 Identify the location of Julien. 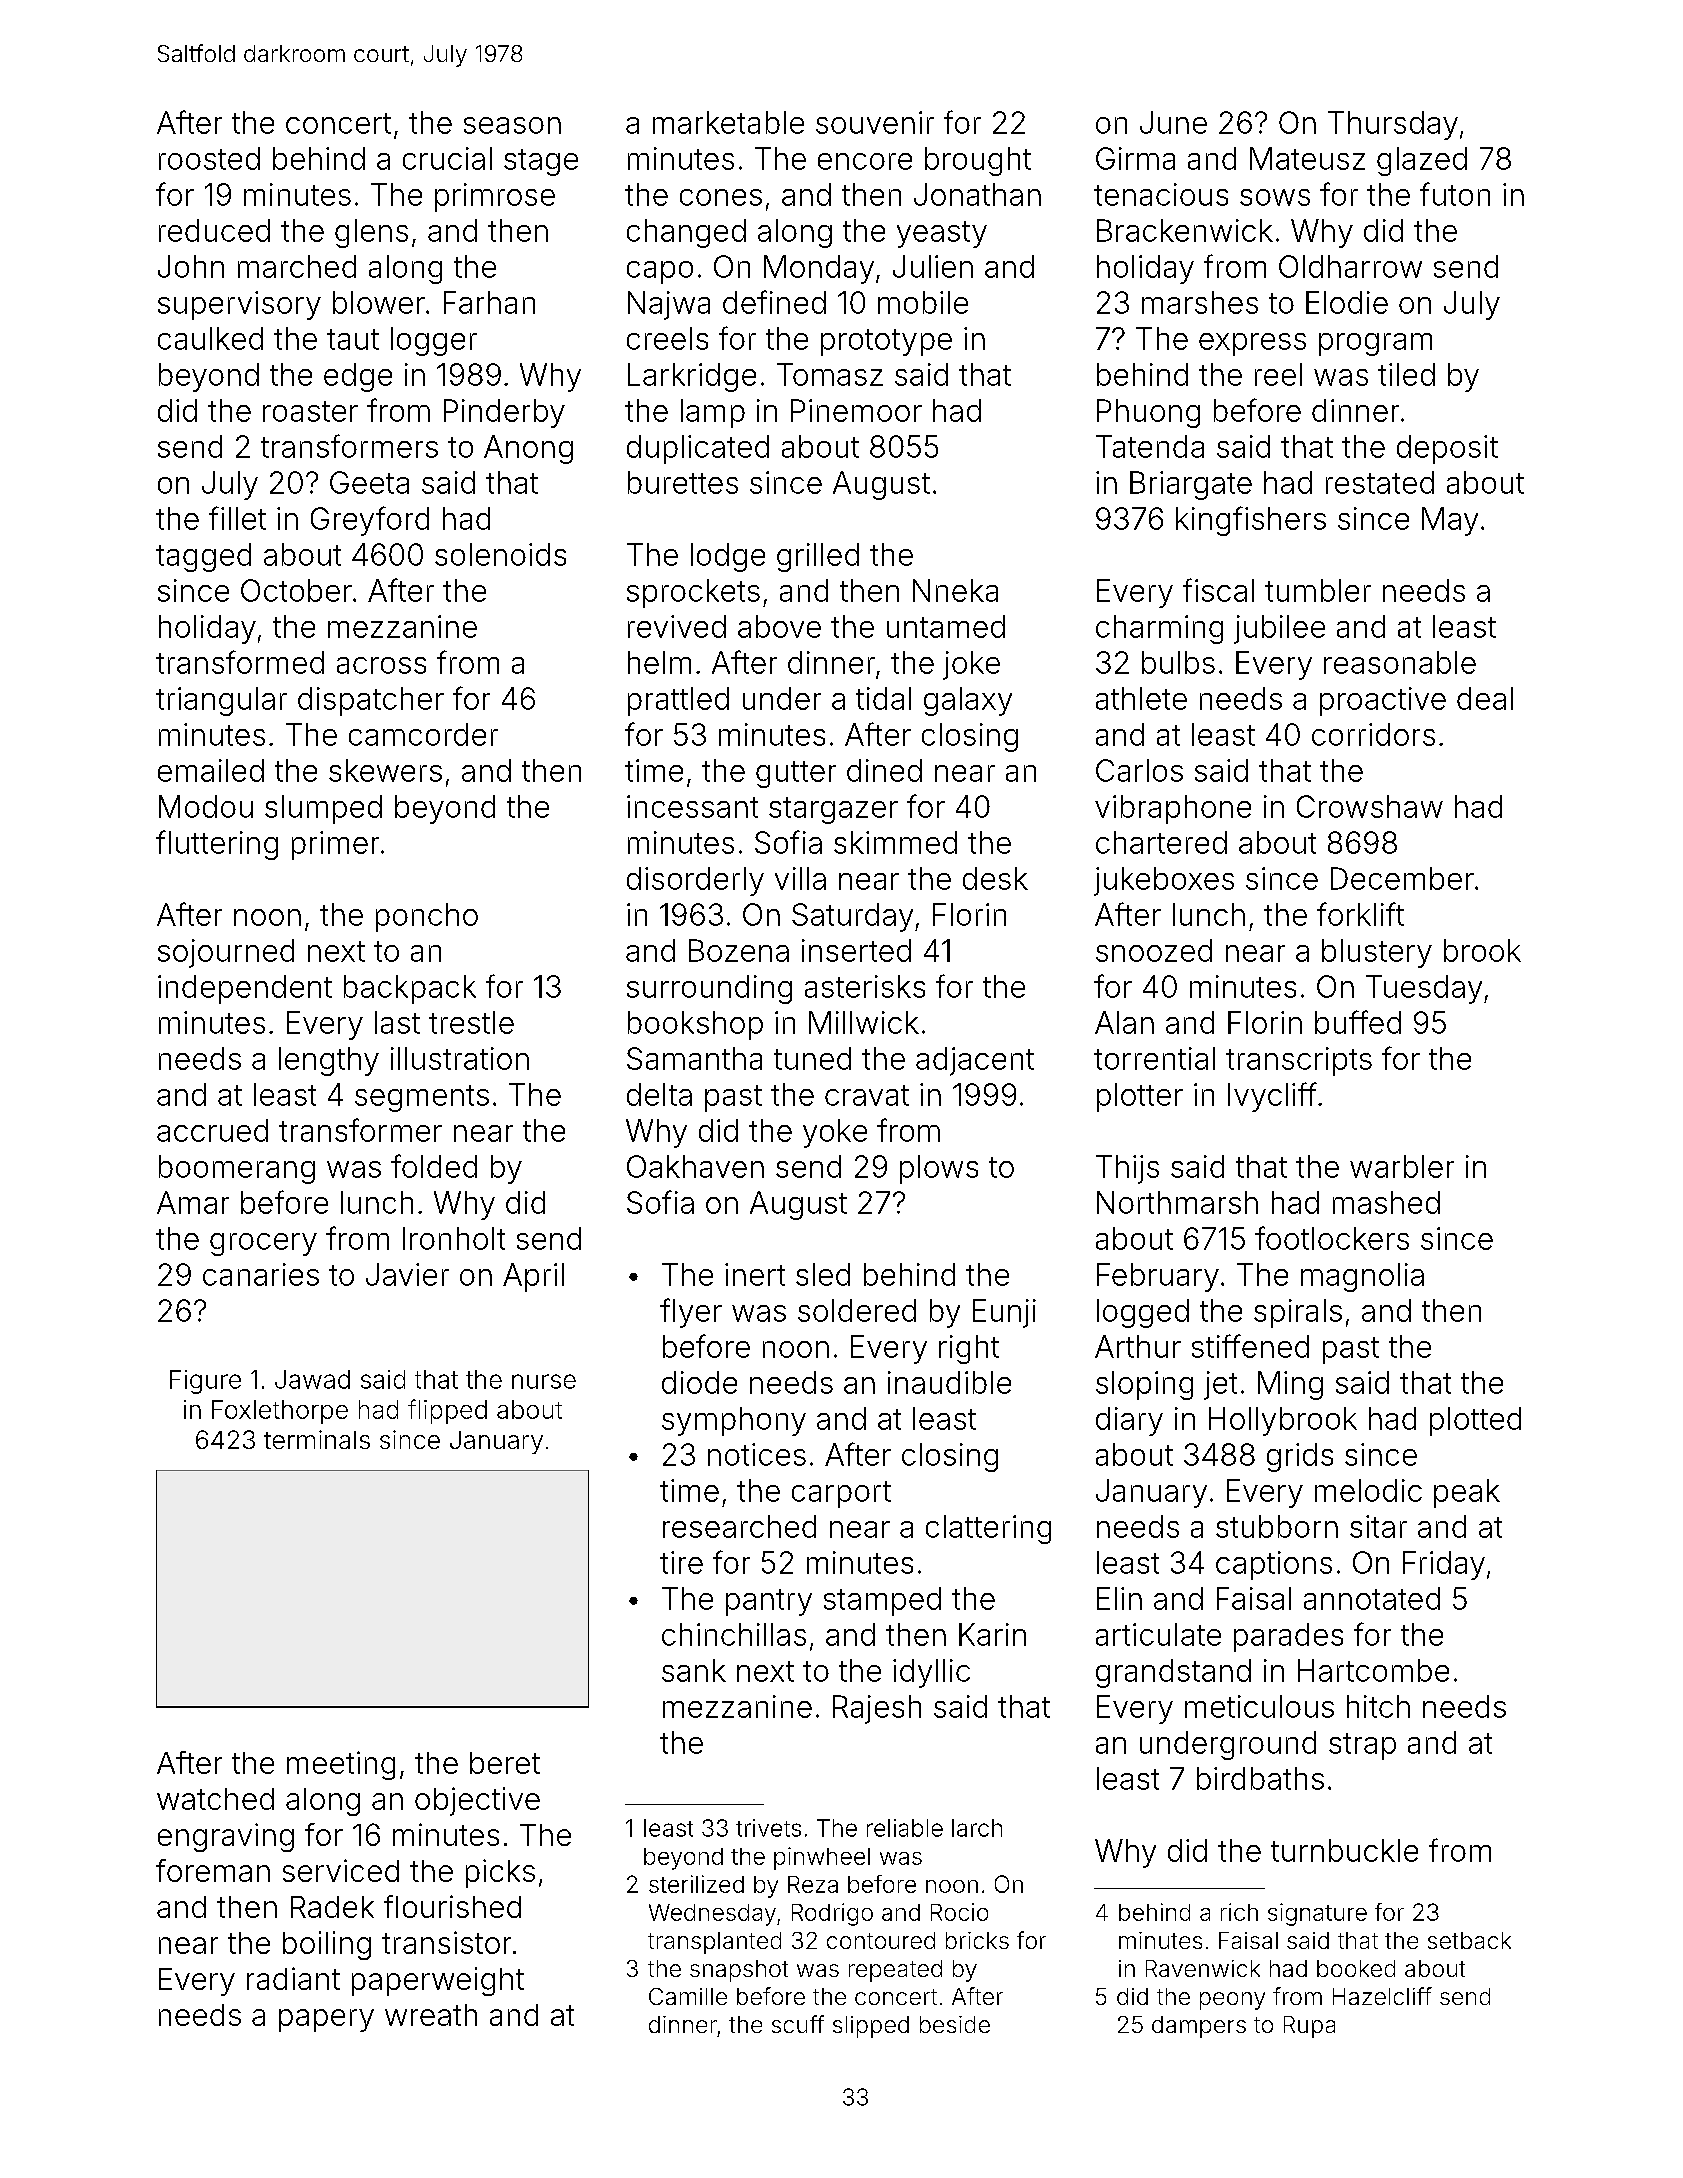
(933, 266).
